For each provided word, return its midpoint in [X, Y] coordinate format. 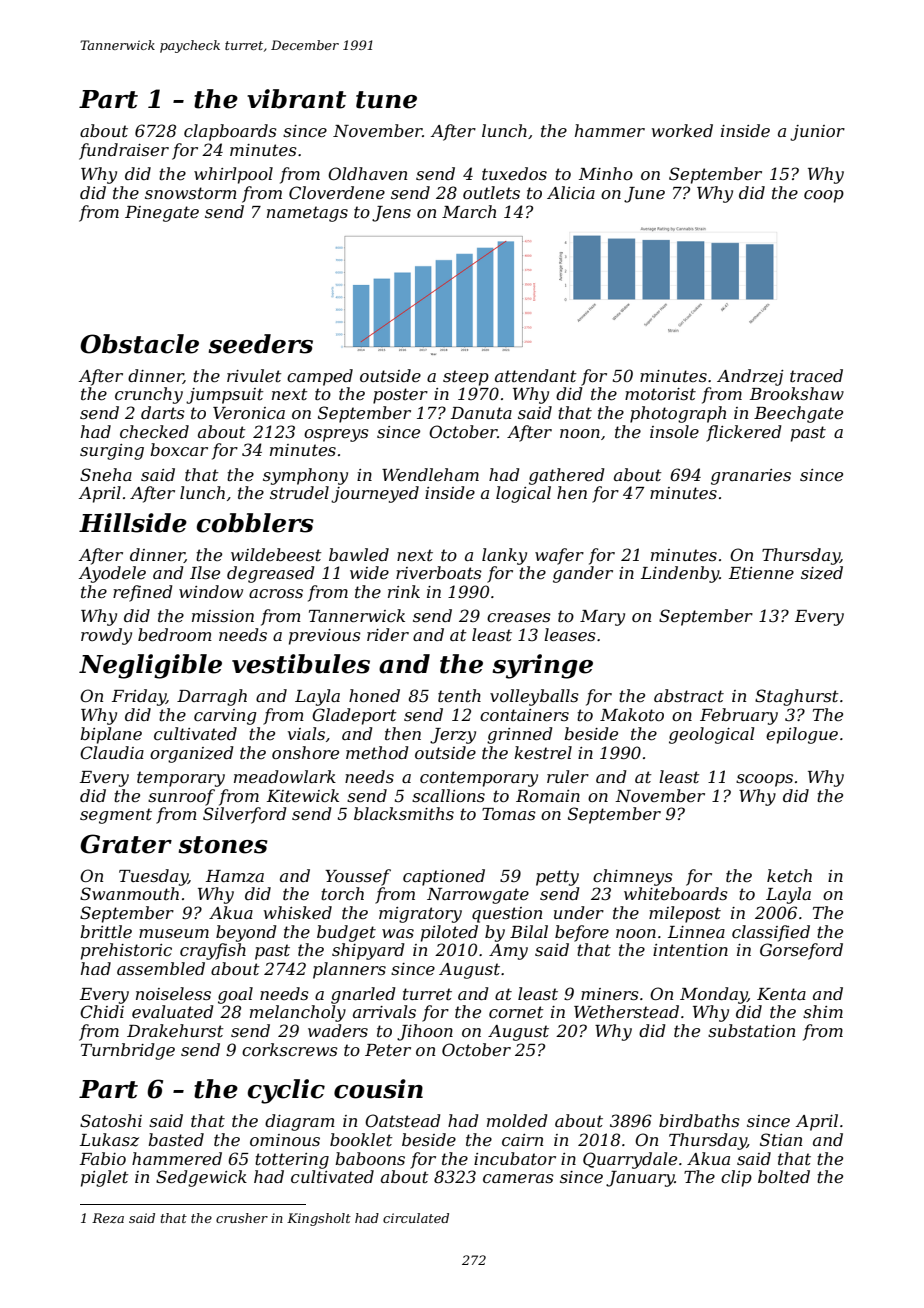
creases [519, 617]
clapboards [230, 132]
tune [386, 100]
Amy [508, 952]
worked [682, 130]
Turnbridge [128, 1051]
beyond [246, 933]
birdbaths [699, 1120]
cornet [516, 1012]
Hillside [133, 523]
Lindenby [680, 574]
